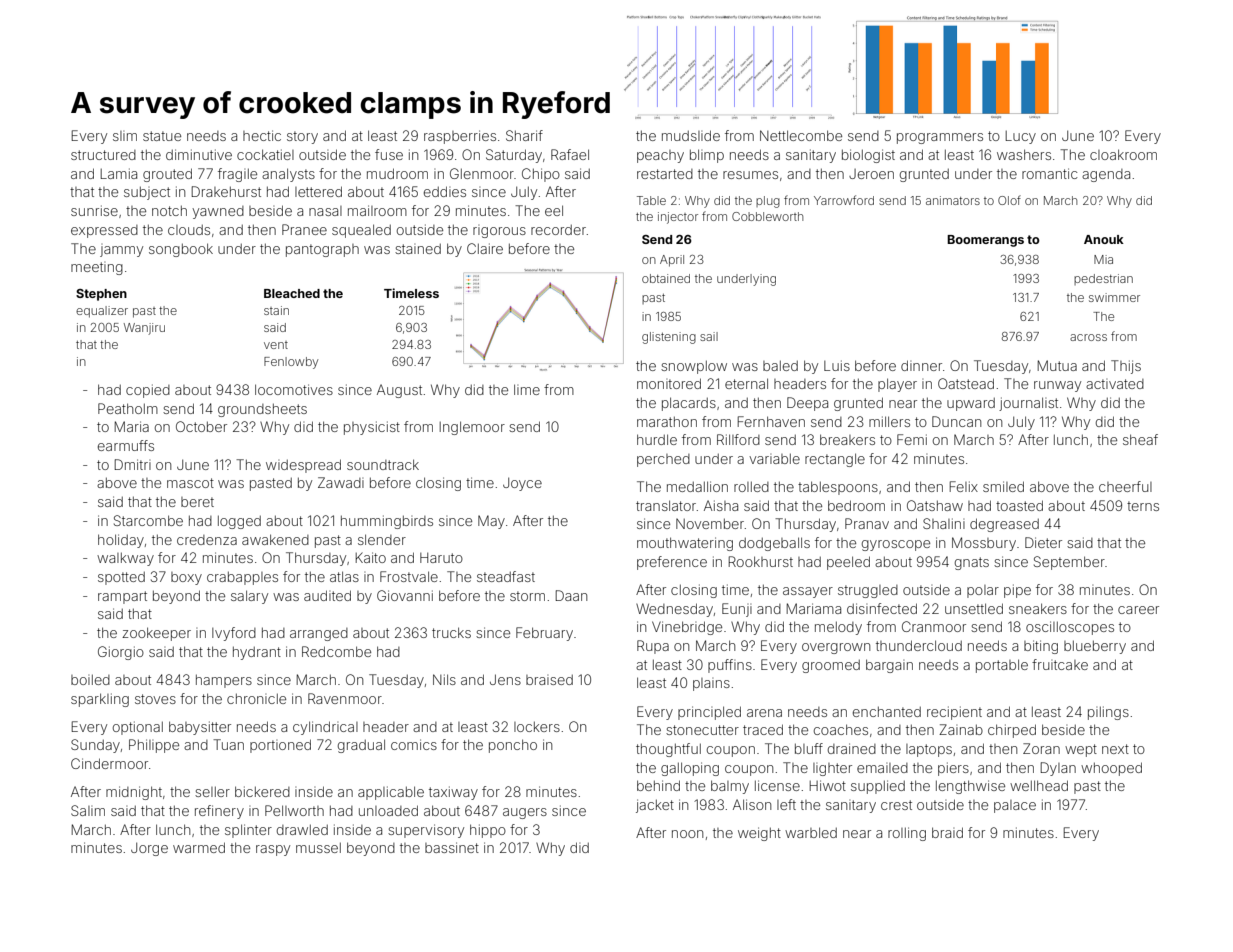 Image resolution: width=1233 pixels, height=952 pixels. What do you see at coordinates (1104, 239) in the document?
I see `Anouk` at bounding box center [1104, 239].
